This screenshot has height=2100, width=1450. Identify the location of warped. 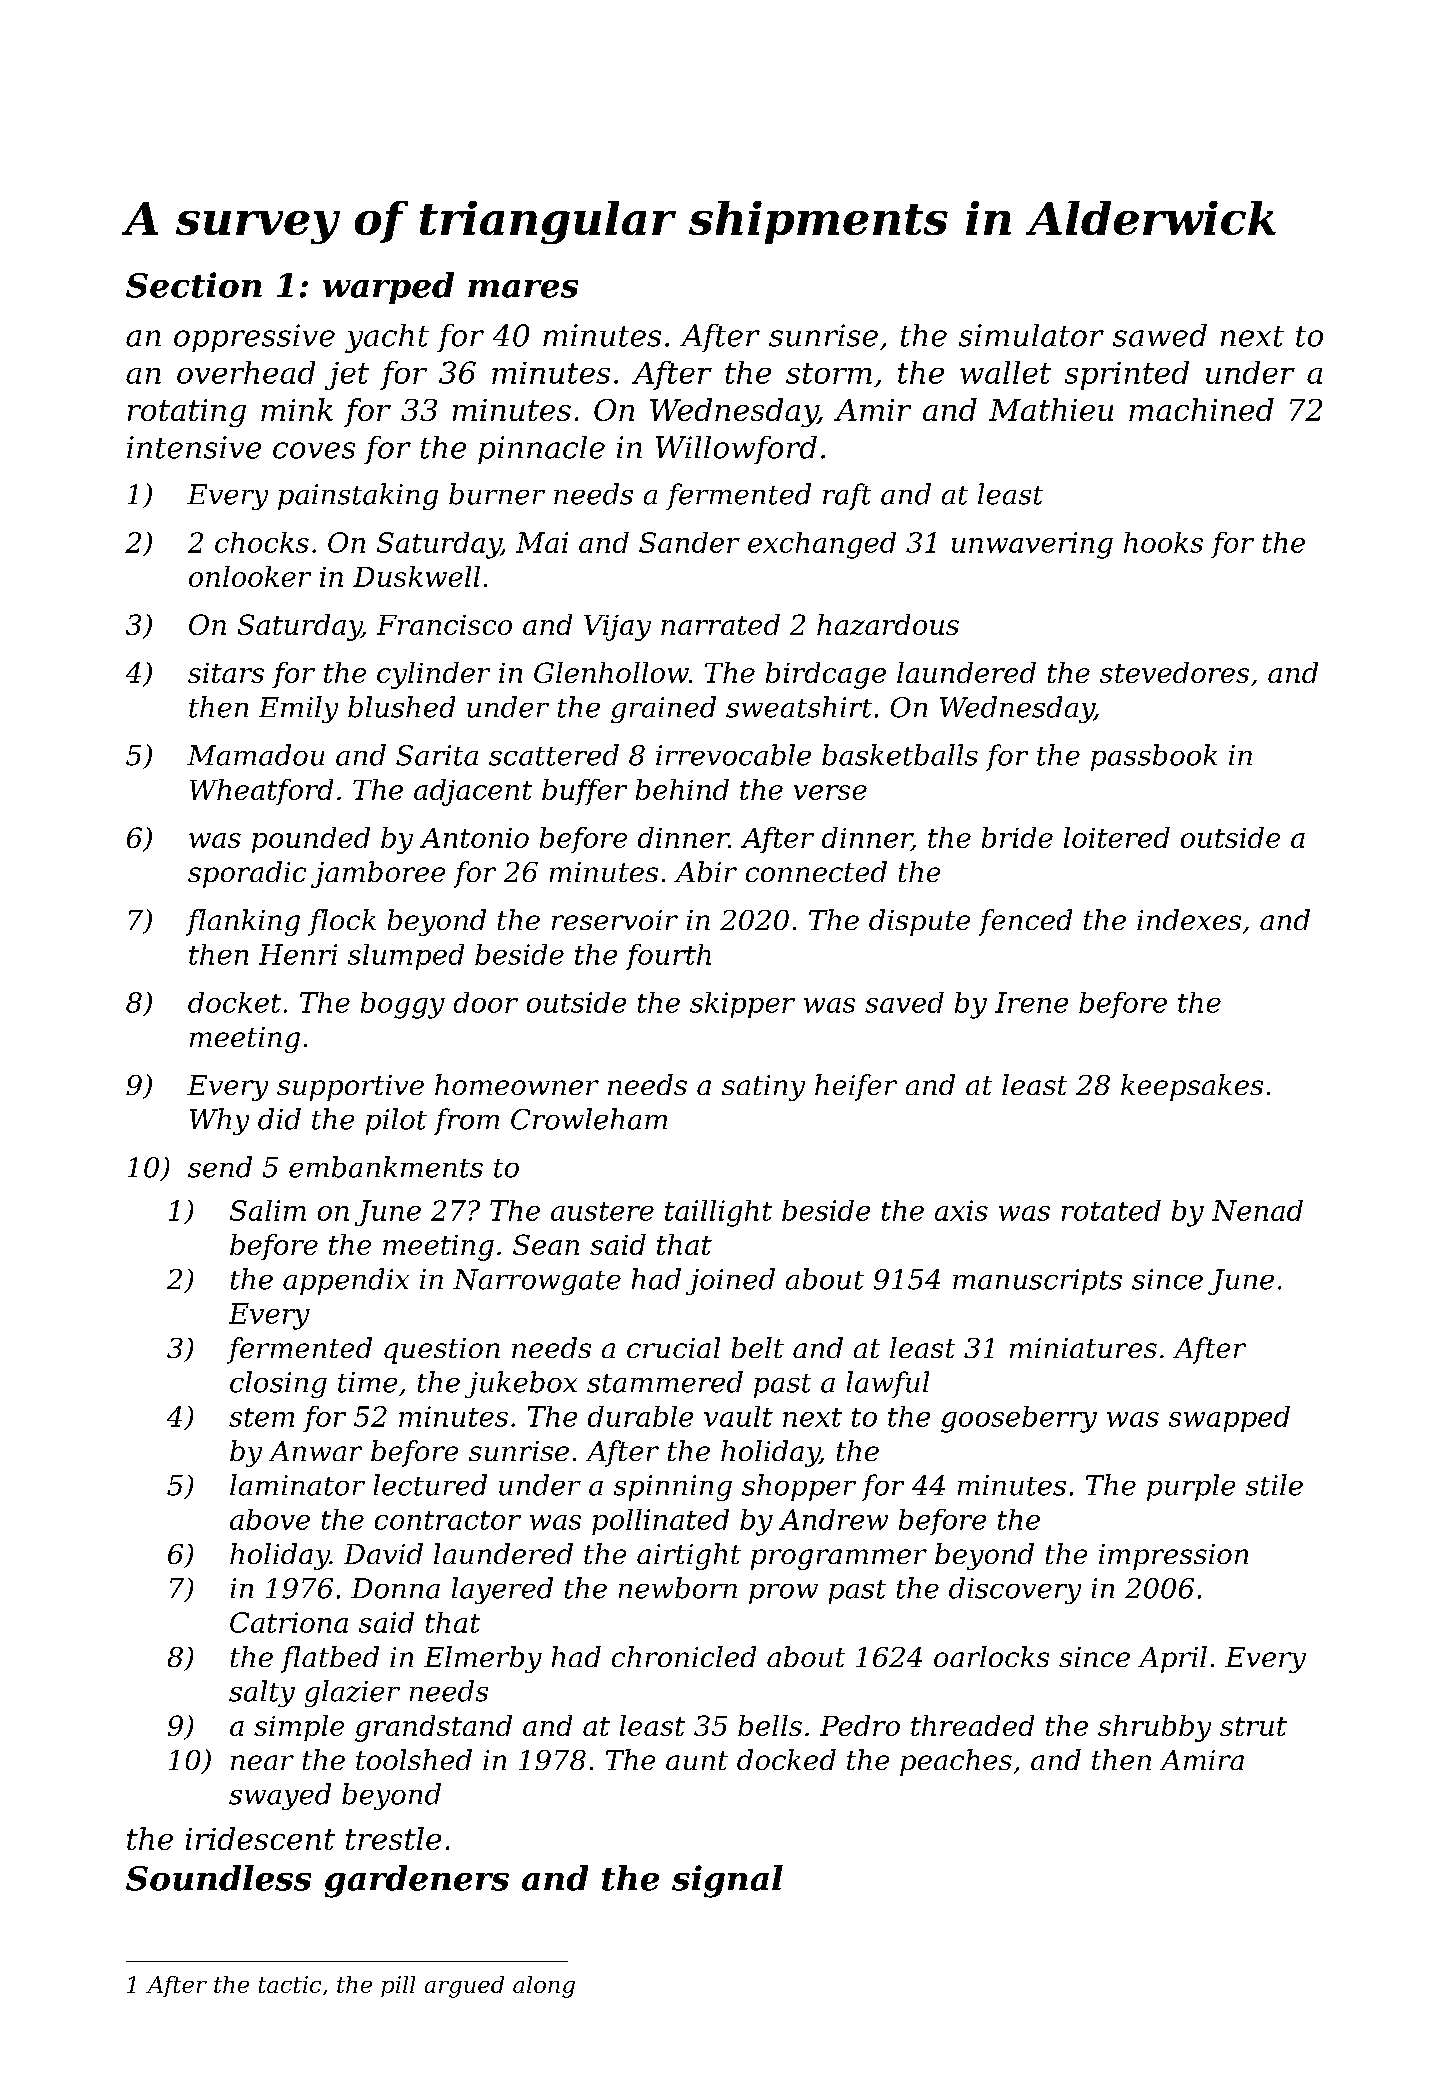
(388, 288).
